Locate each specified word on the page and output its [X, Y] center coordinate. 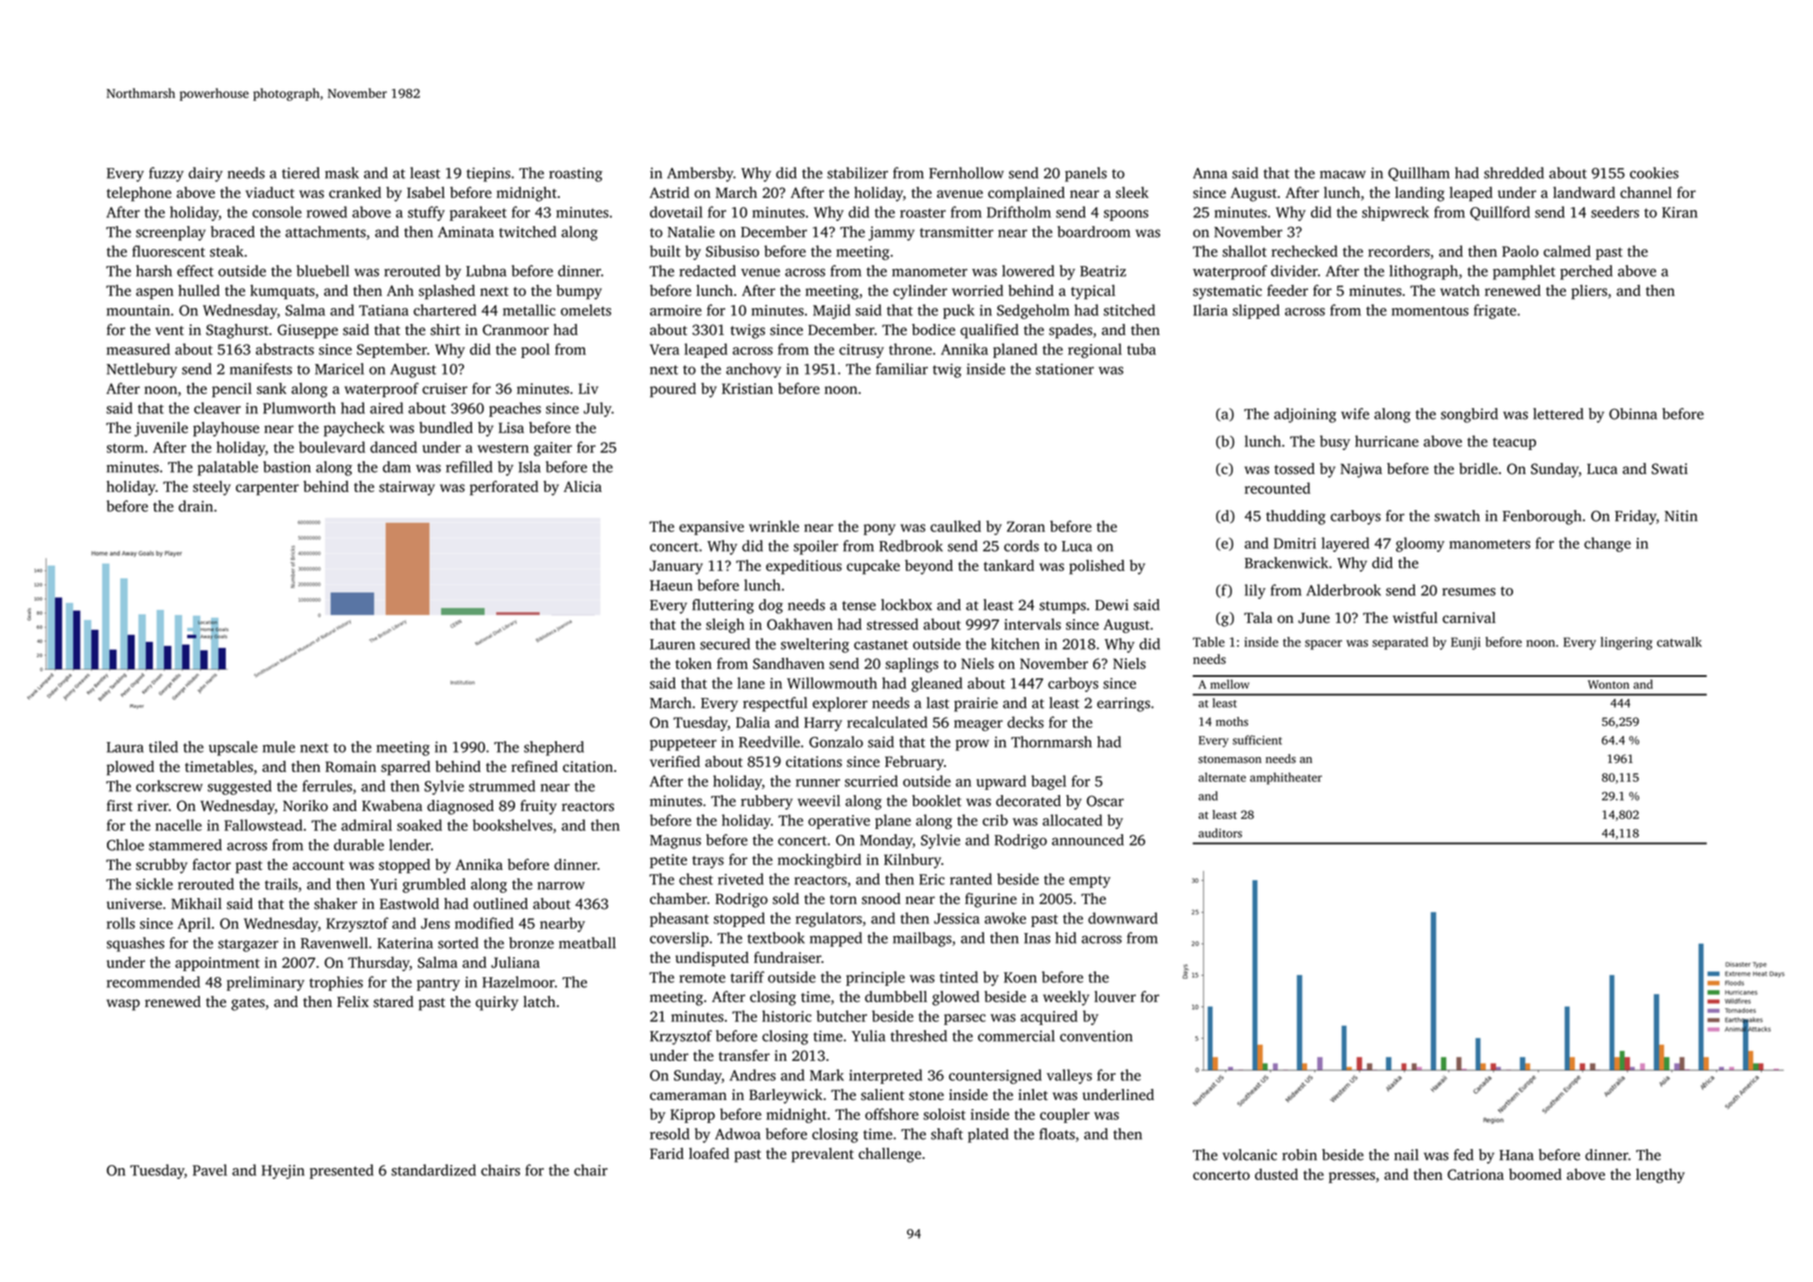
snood [881, 899]
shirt [445, 330]
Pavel [210, 1170]
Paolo [1520, 251]
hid [1066, 938]
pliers [1589, 292]
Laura [125, 747]
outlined [500, 904]
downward [1123, 918]
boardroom [1093, 232]
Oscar [1105, 801]
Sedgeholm [1033, 311]
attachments [325, 232]
